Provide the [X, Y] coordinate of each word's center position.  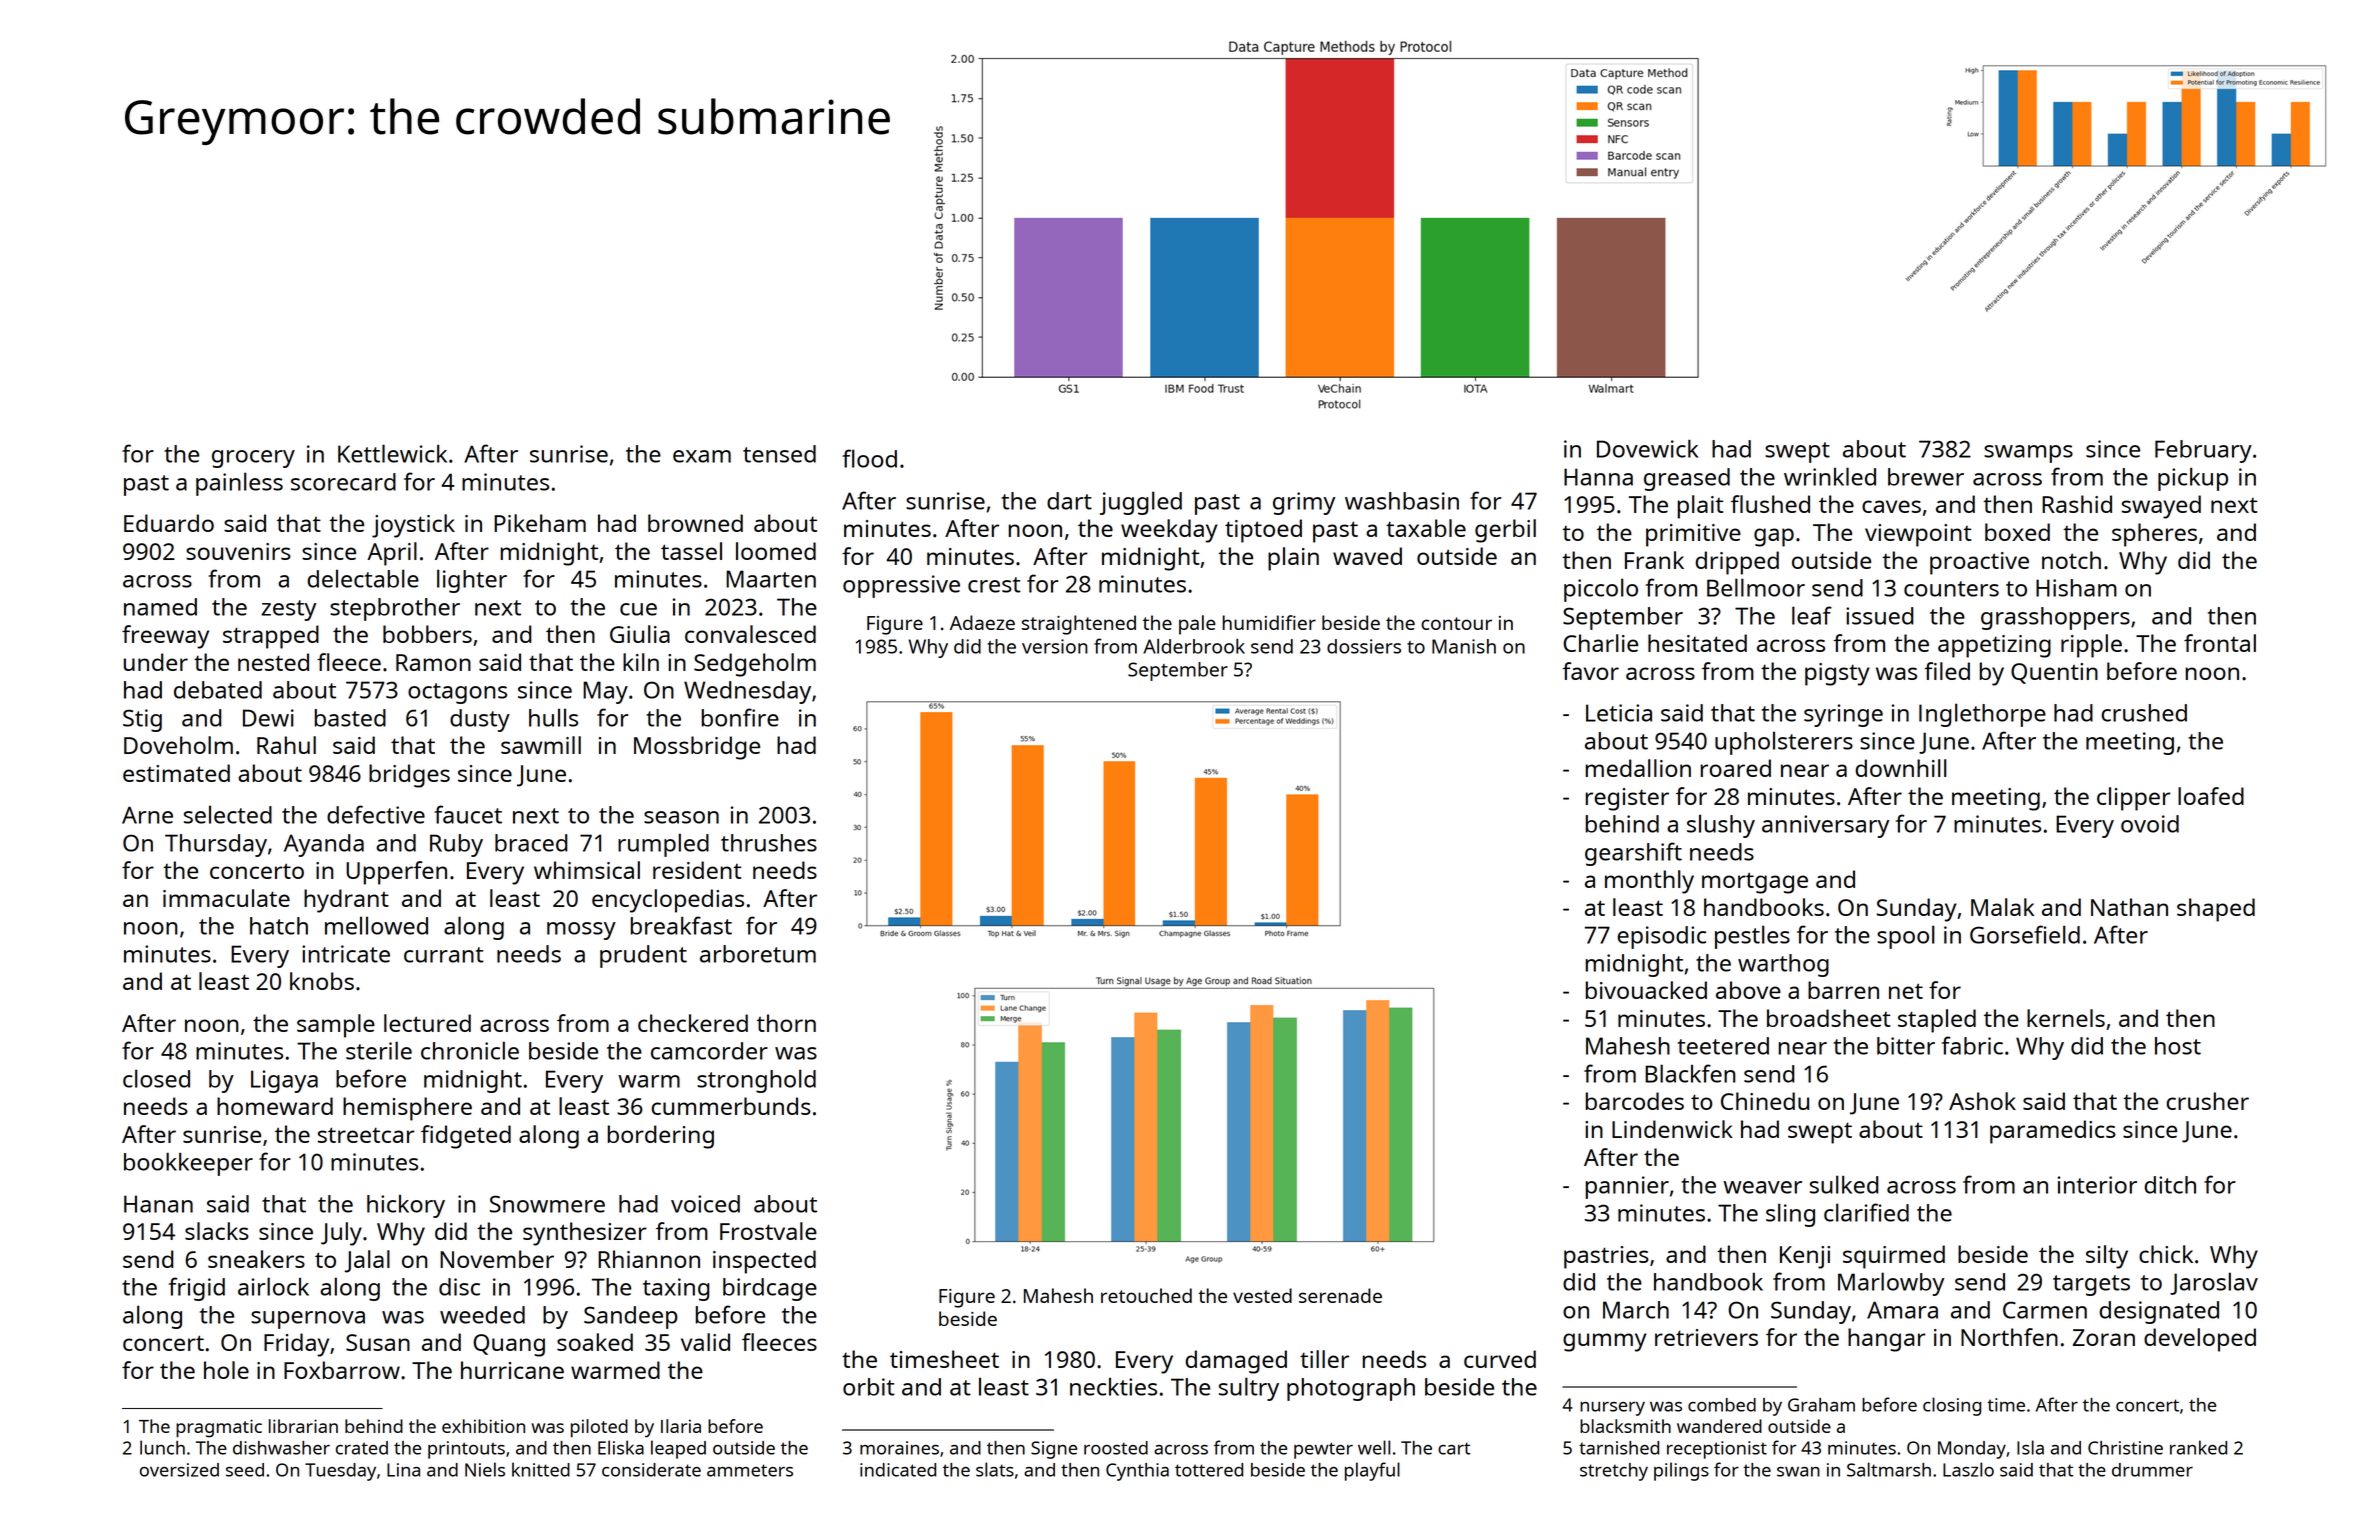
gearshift [1633, 854]
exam [702, 456]
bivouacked [1646, 990]
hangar [1887, 1340]
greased [1687, 479]
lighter [472, 581]
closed [156, 1078]
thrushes [769, 843]
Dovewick [1647, 449]
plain [1293, 559]
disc [459, 1287]
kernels [2066, 1018]
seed [245, 1470]
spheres [2154, 535]
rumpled [663, 845]
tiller [1324, 1359]
